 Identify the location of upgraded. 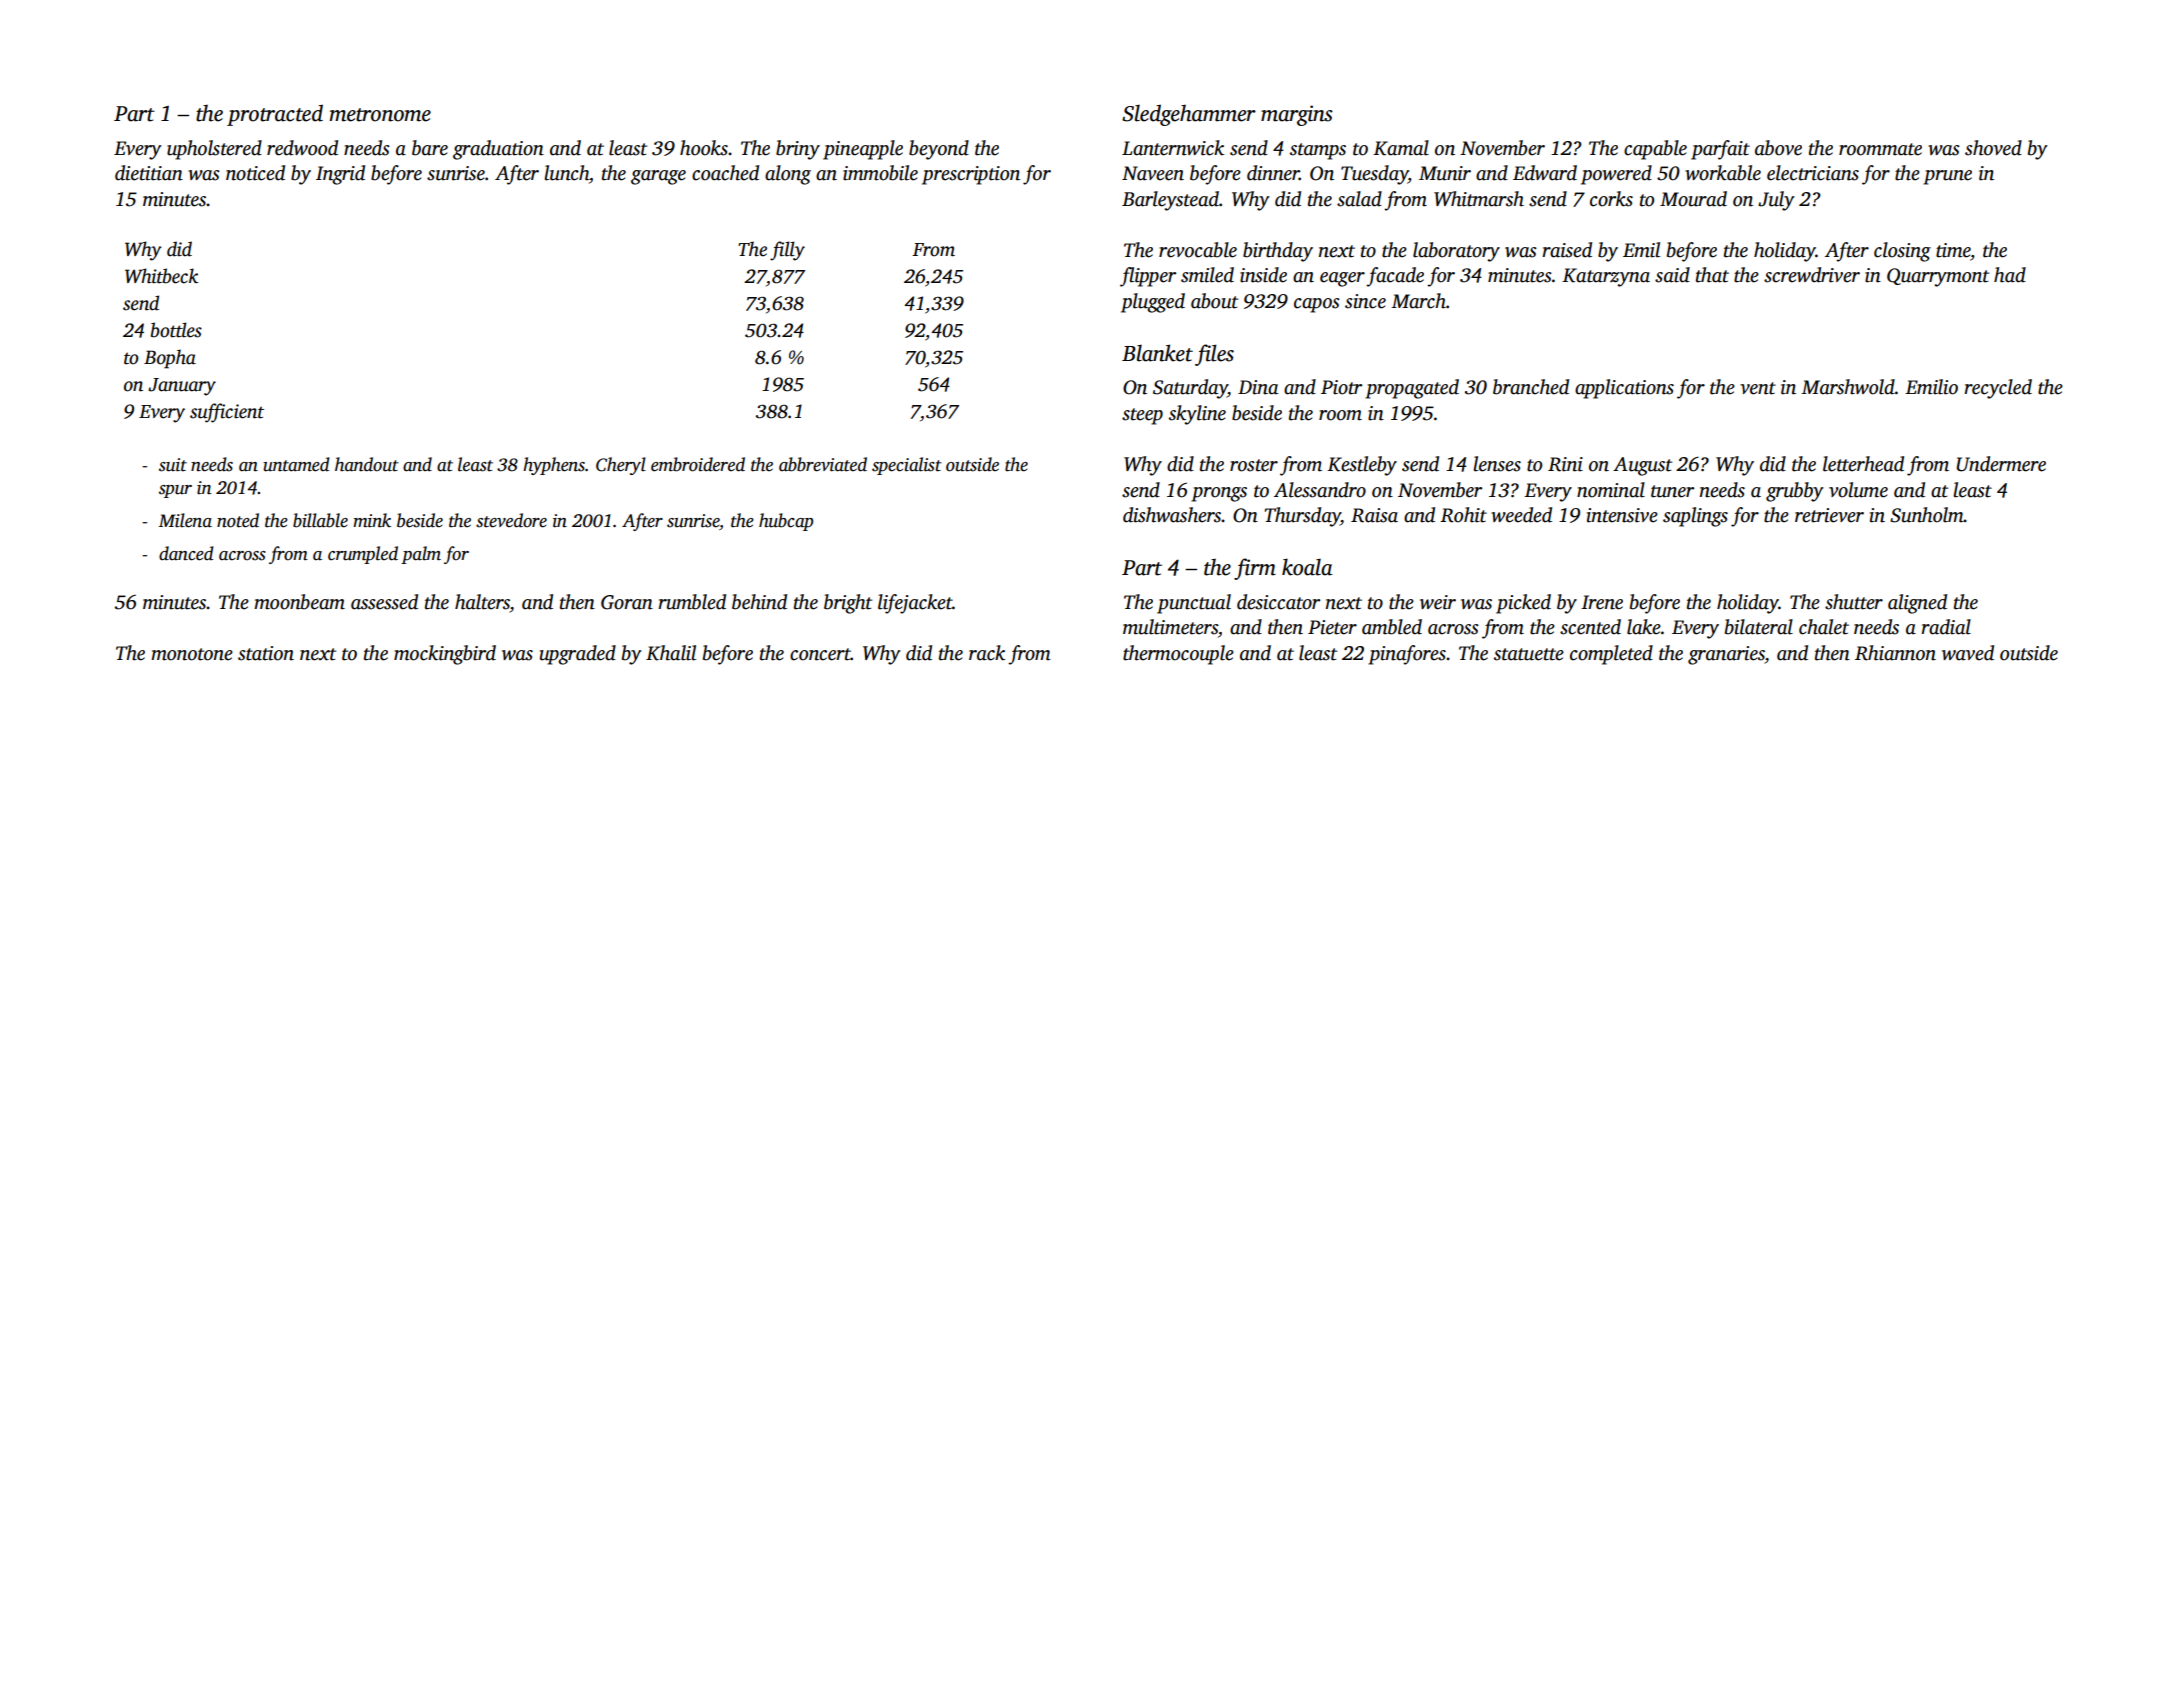
(578, 655).
